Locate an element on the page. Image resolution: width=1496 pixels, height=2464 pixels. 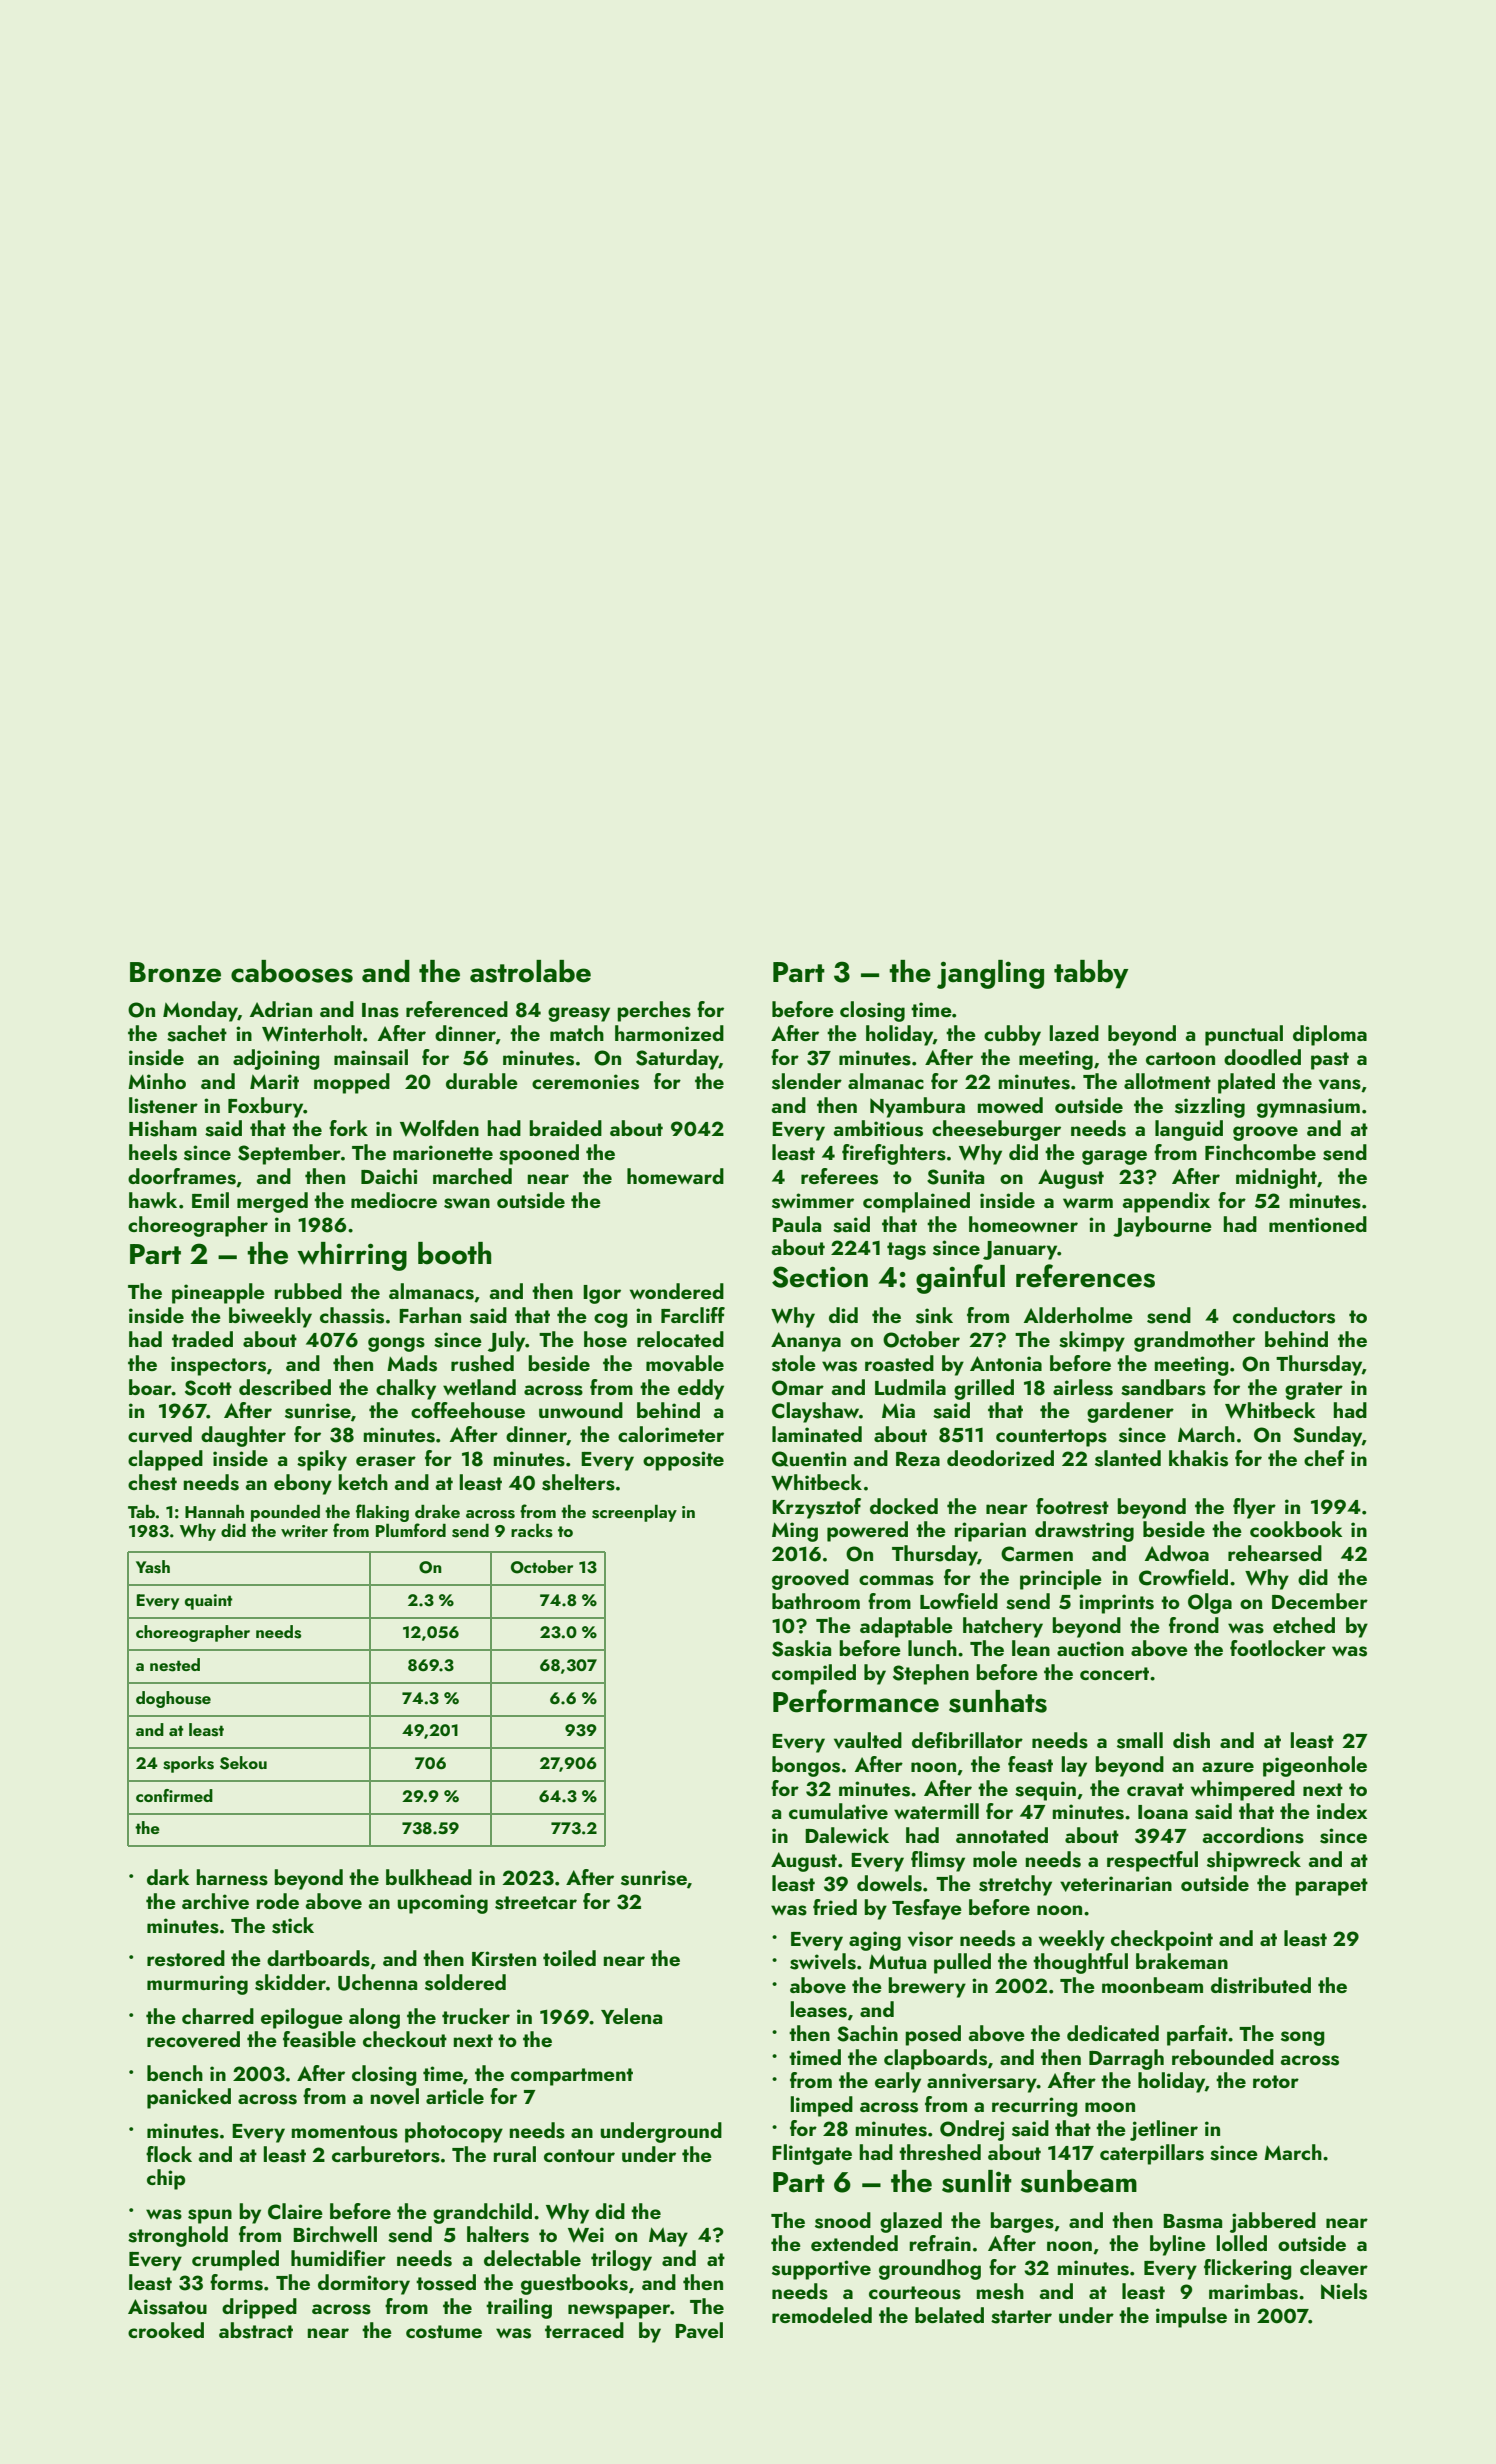
perches is located at coordinates (654, 1011).
